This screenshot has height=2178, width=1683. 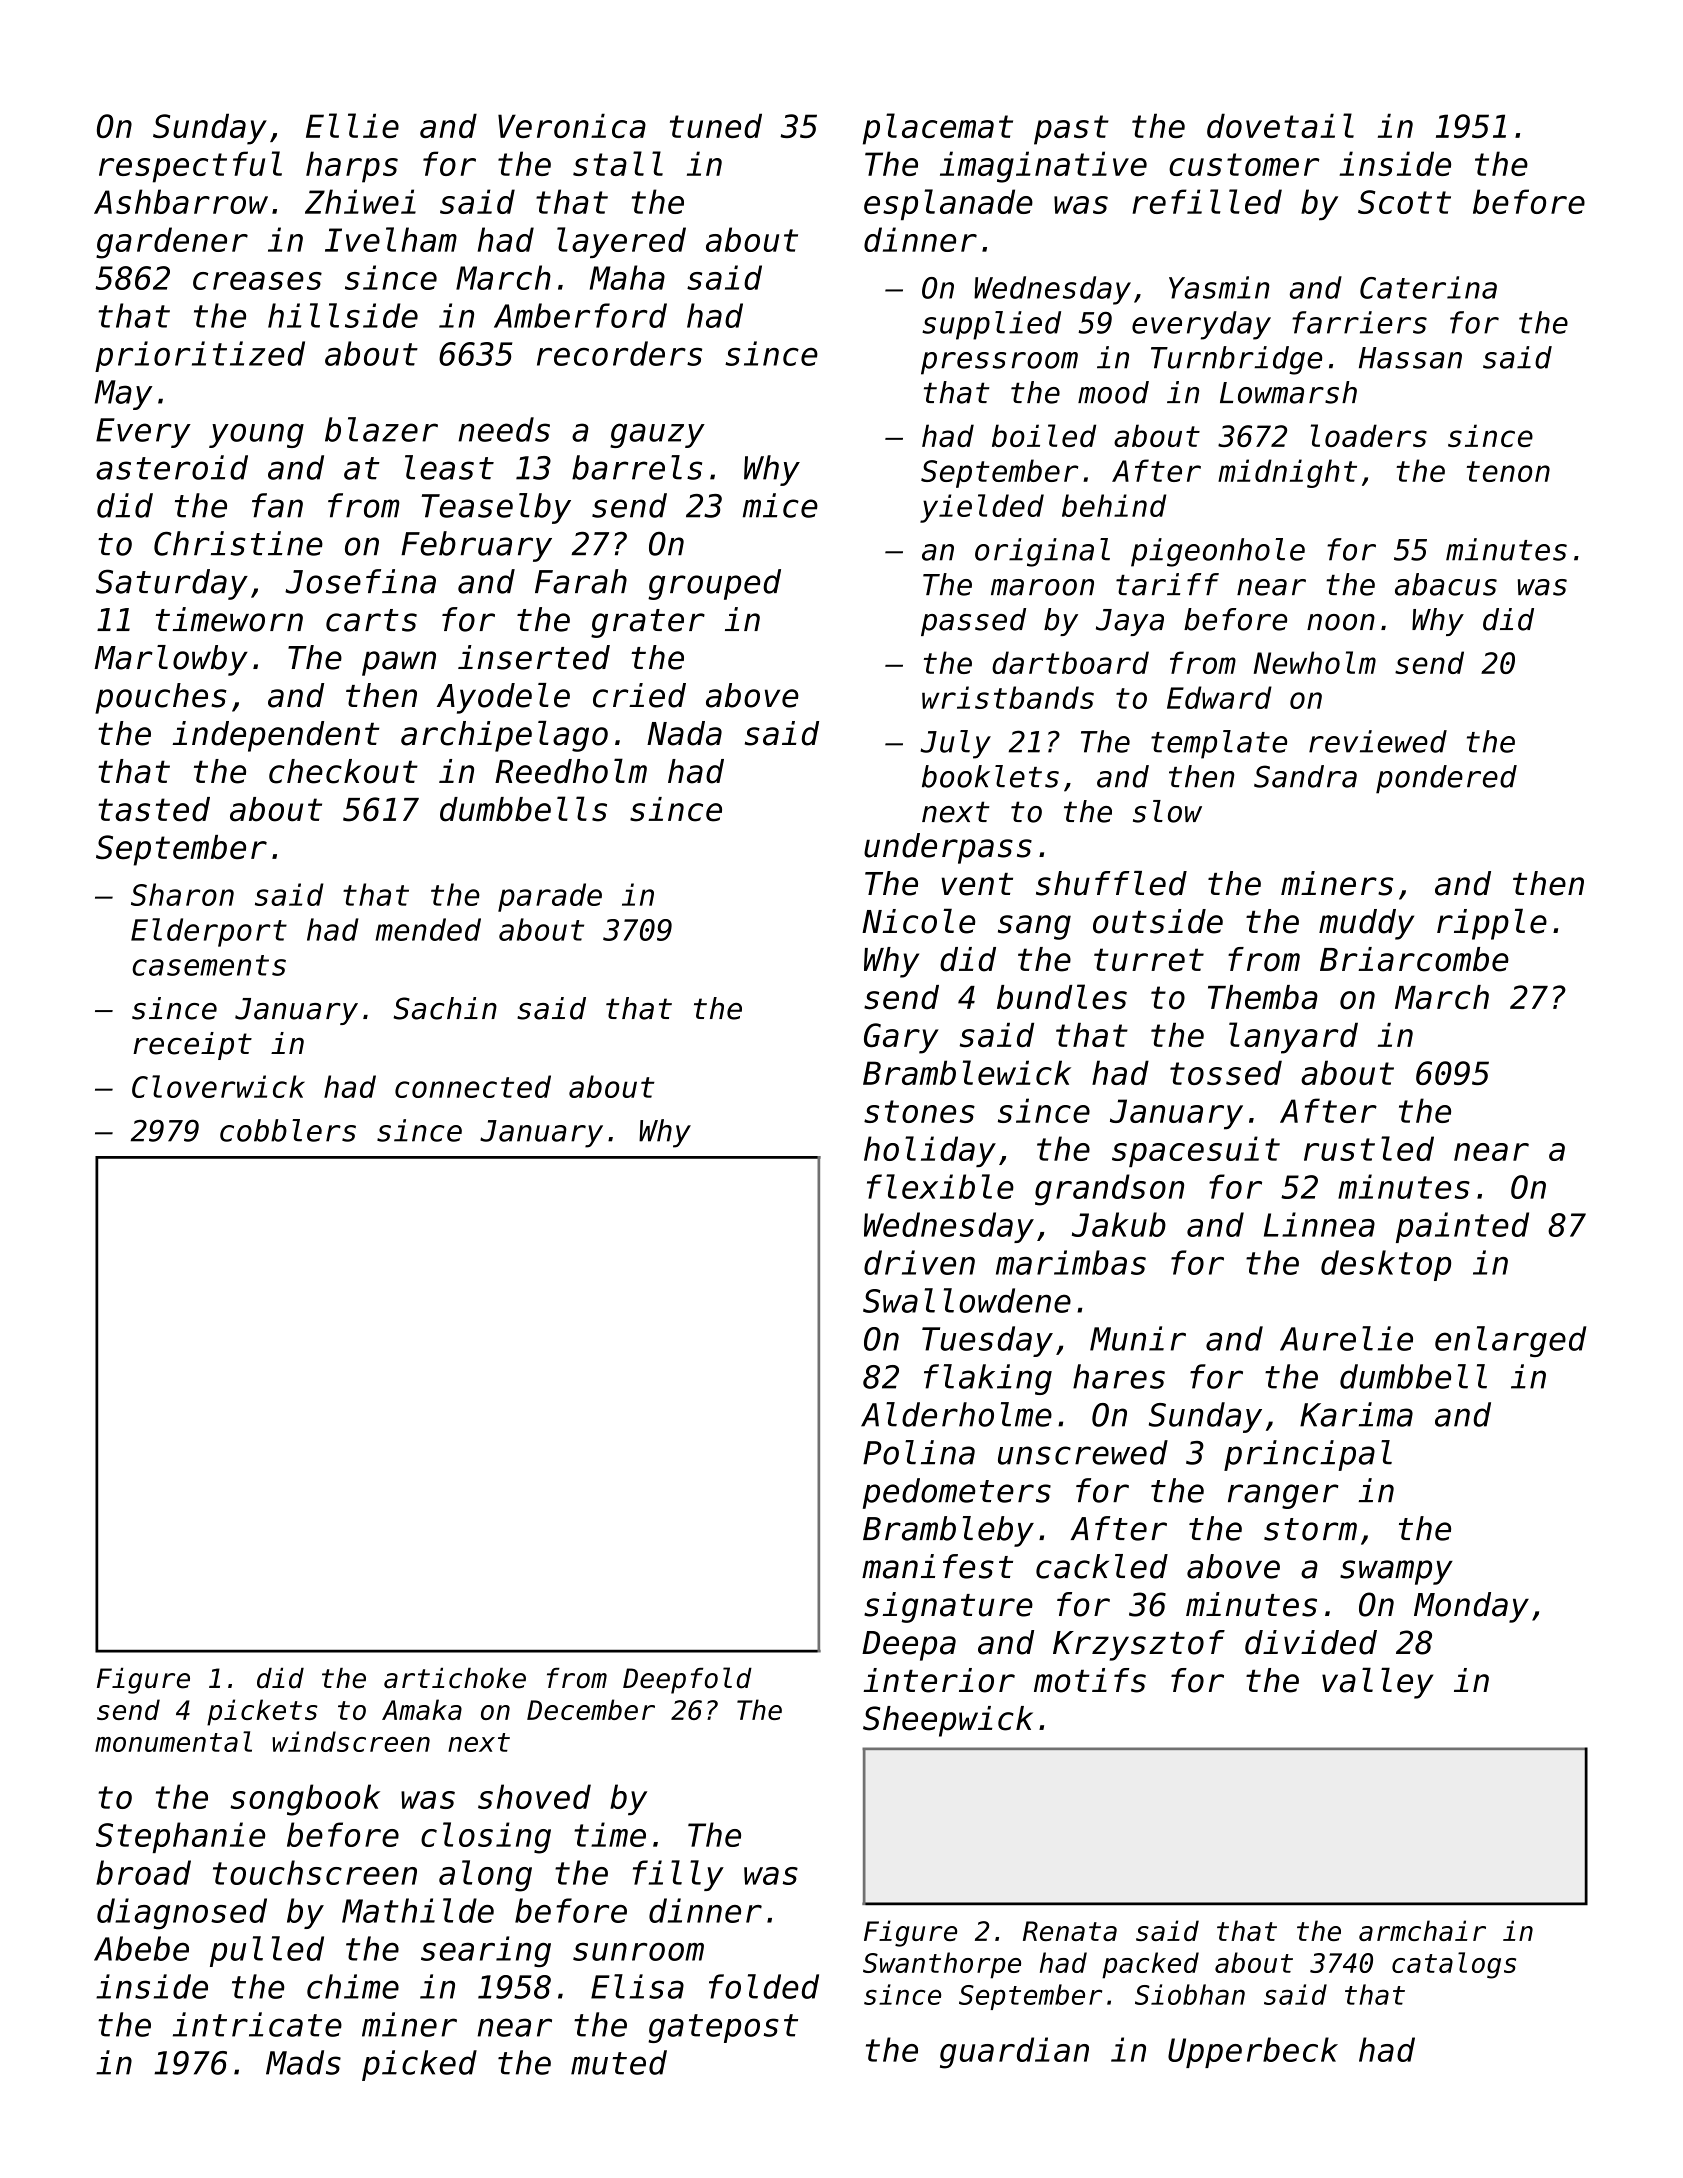 What do you see at coordinates (938, 129) in the screenshot?
I see `placemat` at bounding box center [938, 129].
